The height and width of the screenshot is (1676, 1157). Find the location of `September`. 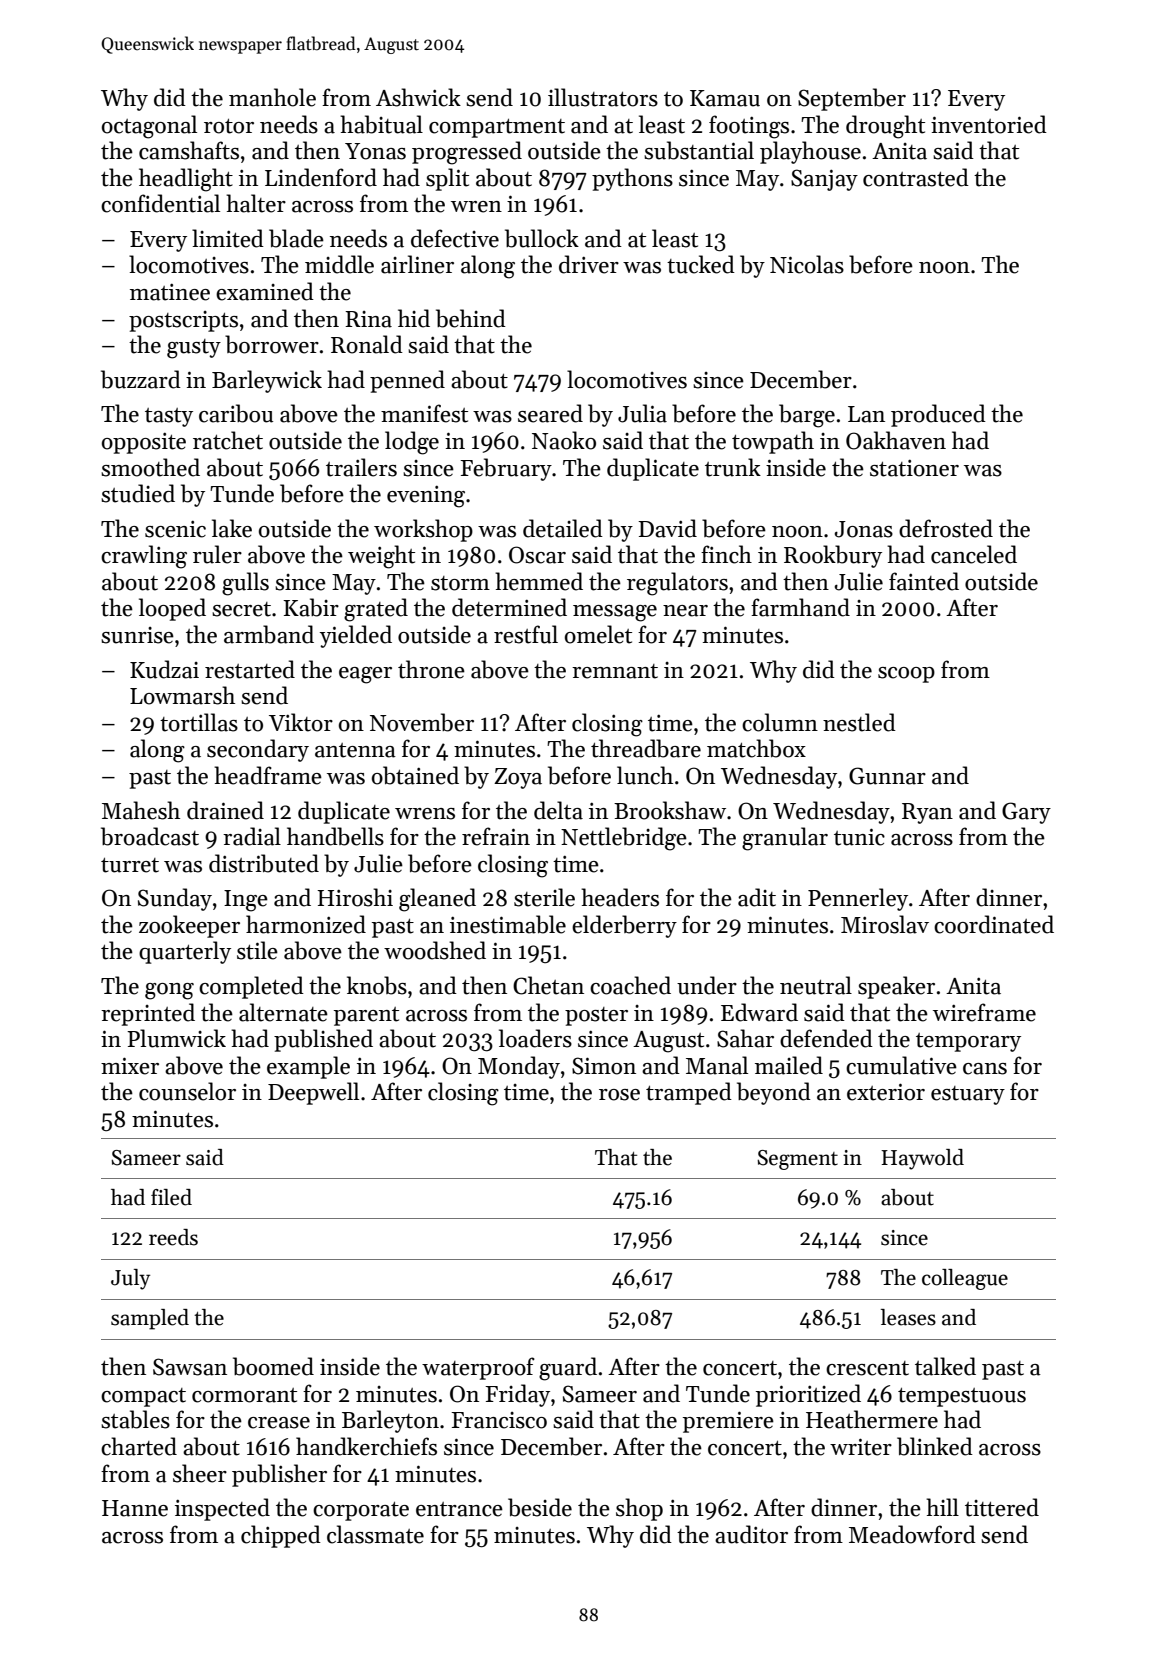

September is located at coordinates (852, 99).
